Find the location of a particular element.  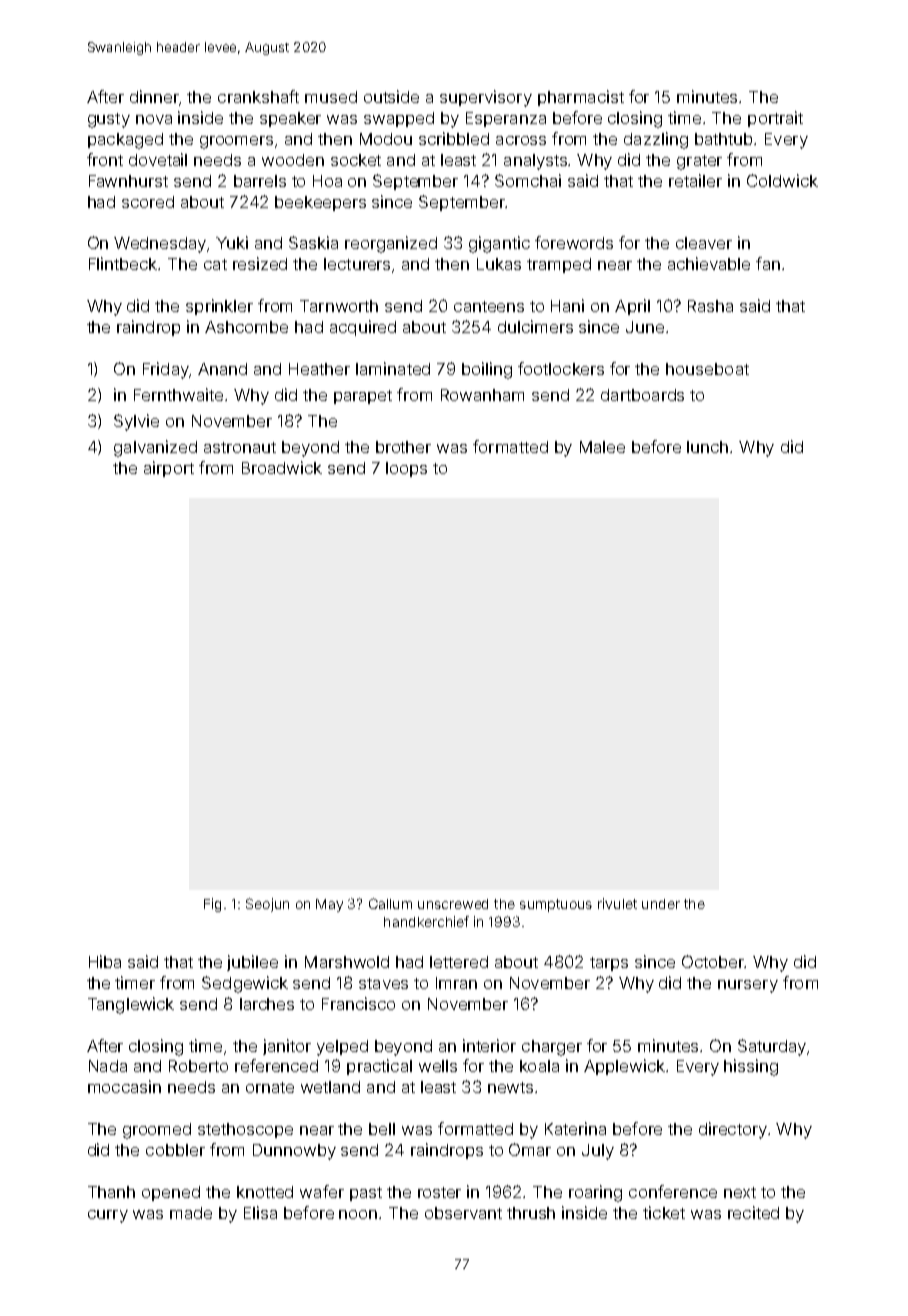

Heather is located at coordinates (319, 369).
